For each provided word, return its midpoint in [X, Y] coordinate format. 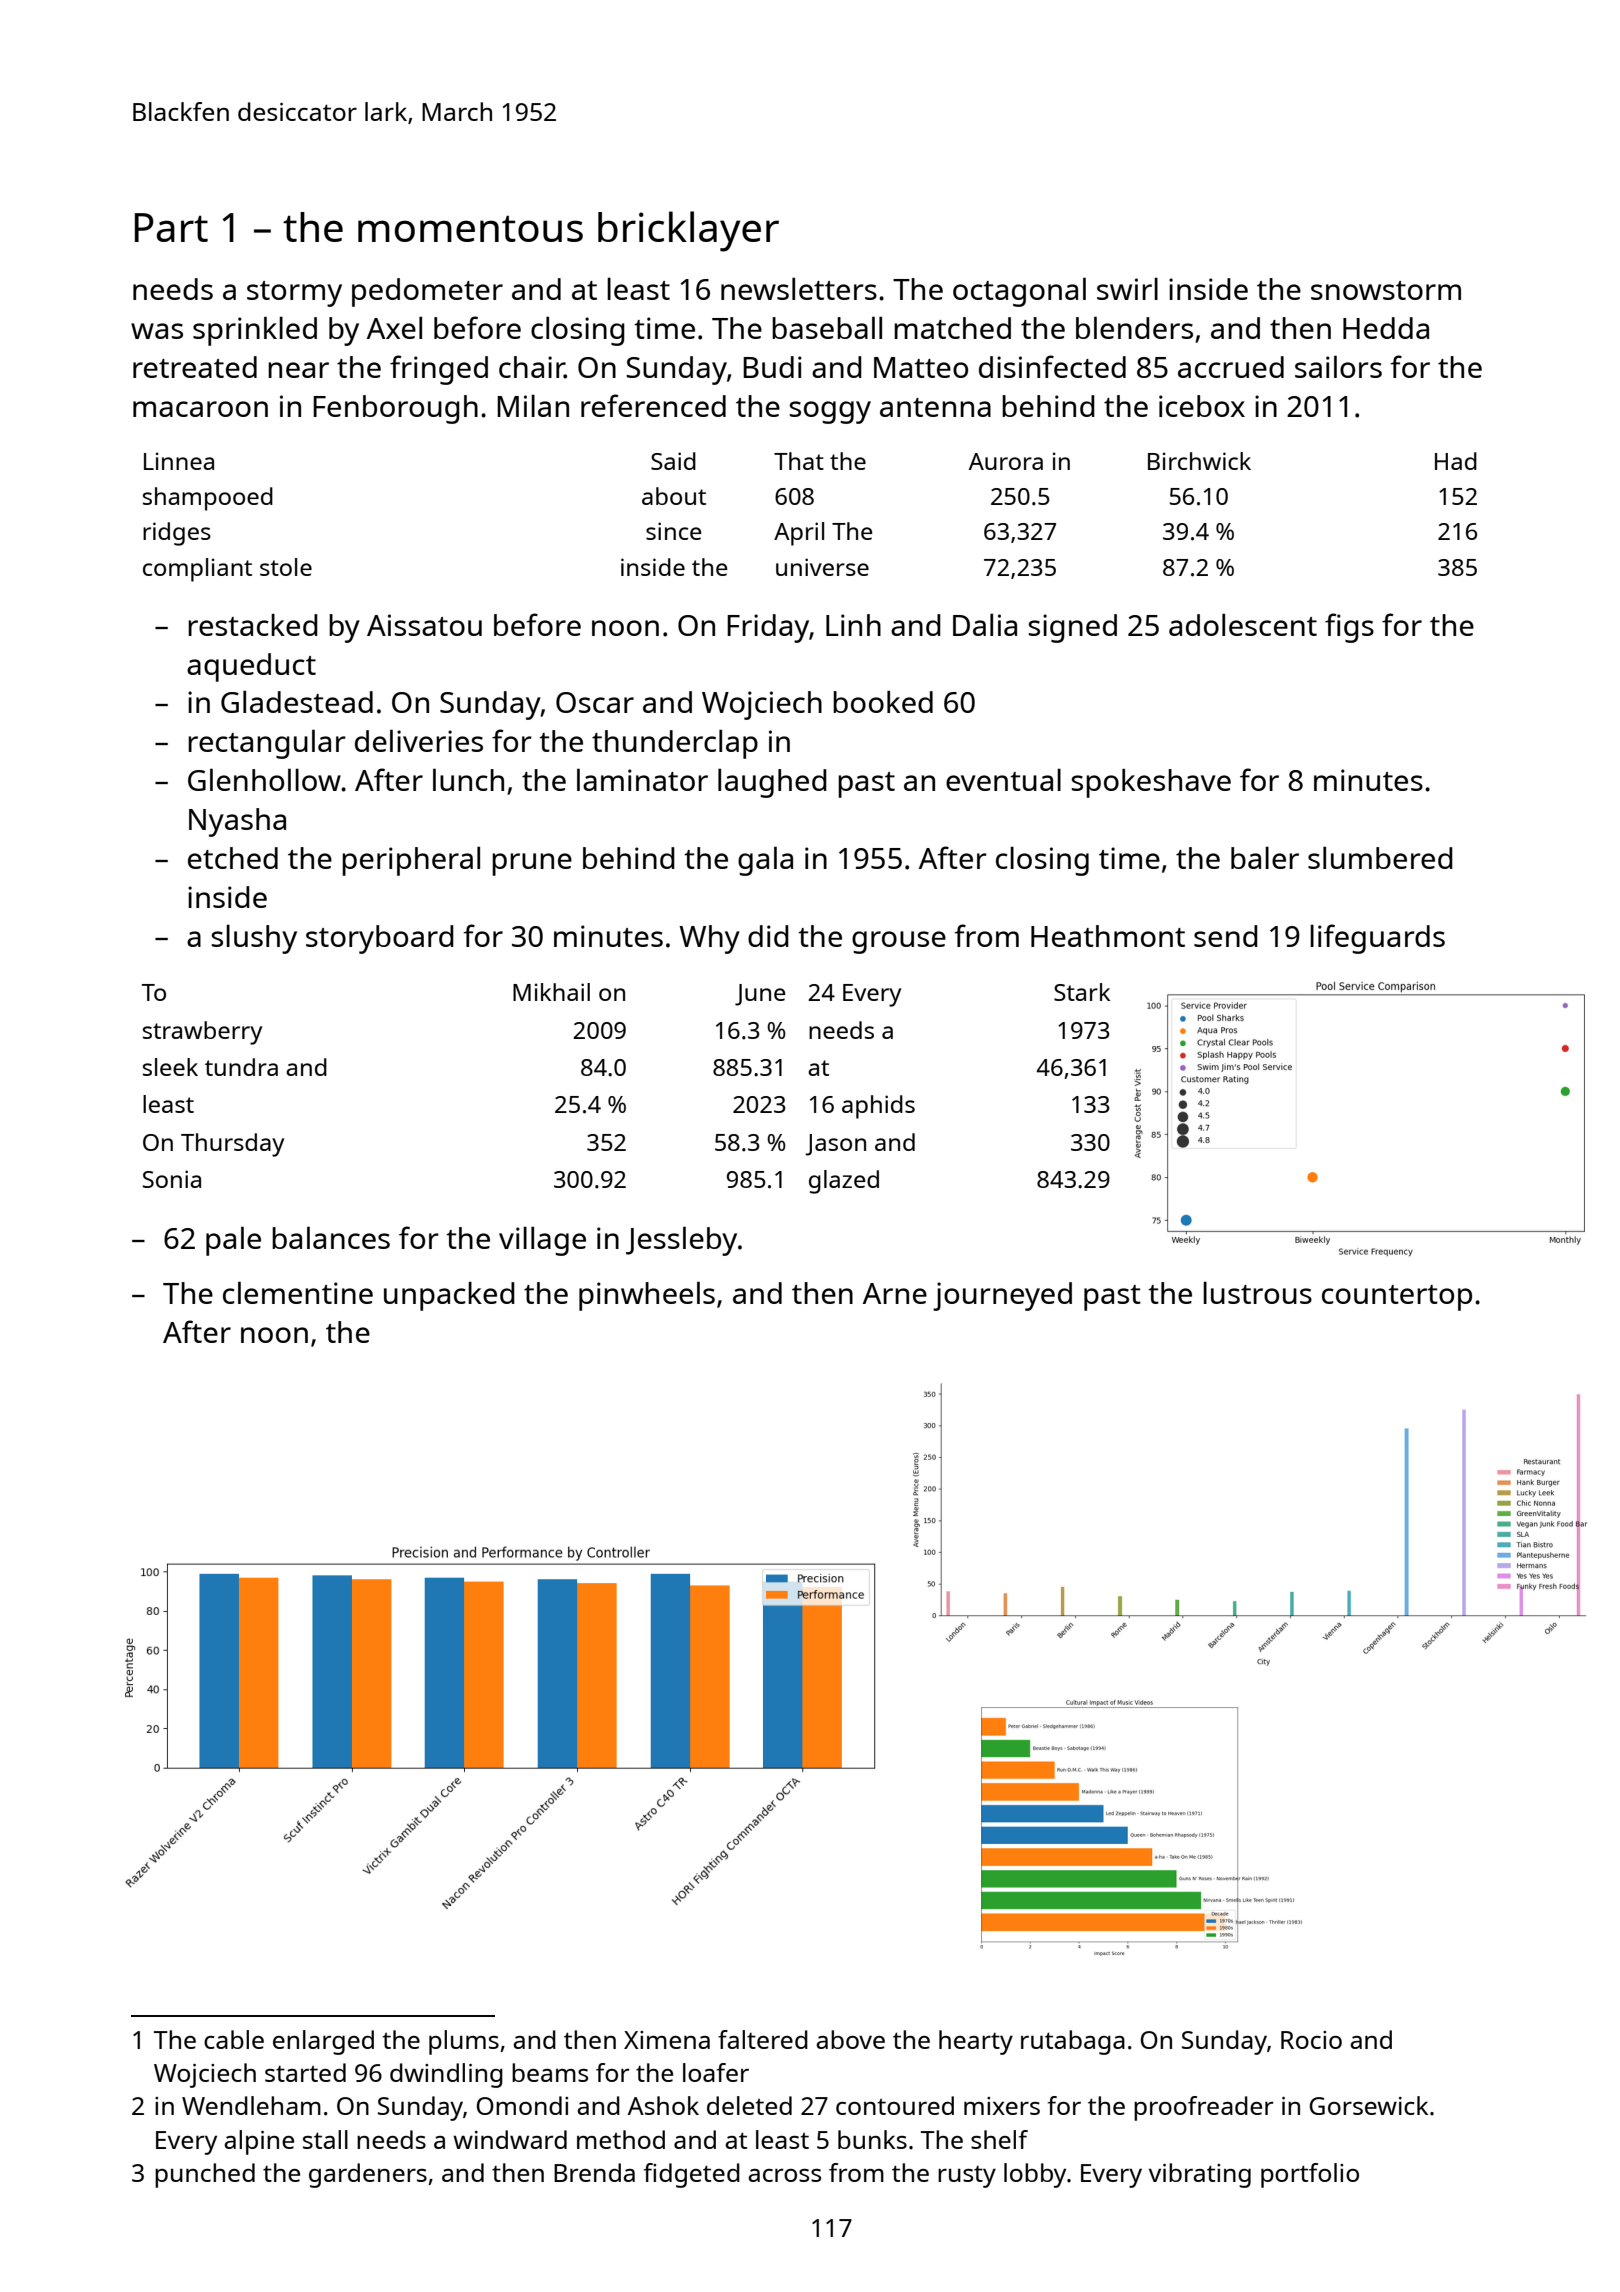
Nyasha [237, 822]
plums [464, 2042]
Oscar [595, 702]
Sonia [172, 1179]
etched [233, 858]
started [305, 2072]
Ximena [667, 2040]
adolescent [1243, 624]
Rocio [1311, 2040]
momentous [470, 228]
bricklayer [688, 231]
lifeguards [1377, 939]
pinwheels [647, 1296]
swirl [1127, 288]
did [768, 936]
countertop [1397, 1298]
